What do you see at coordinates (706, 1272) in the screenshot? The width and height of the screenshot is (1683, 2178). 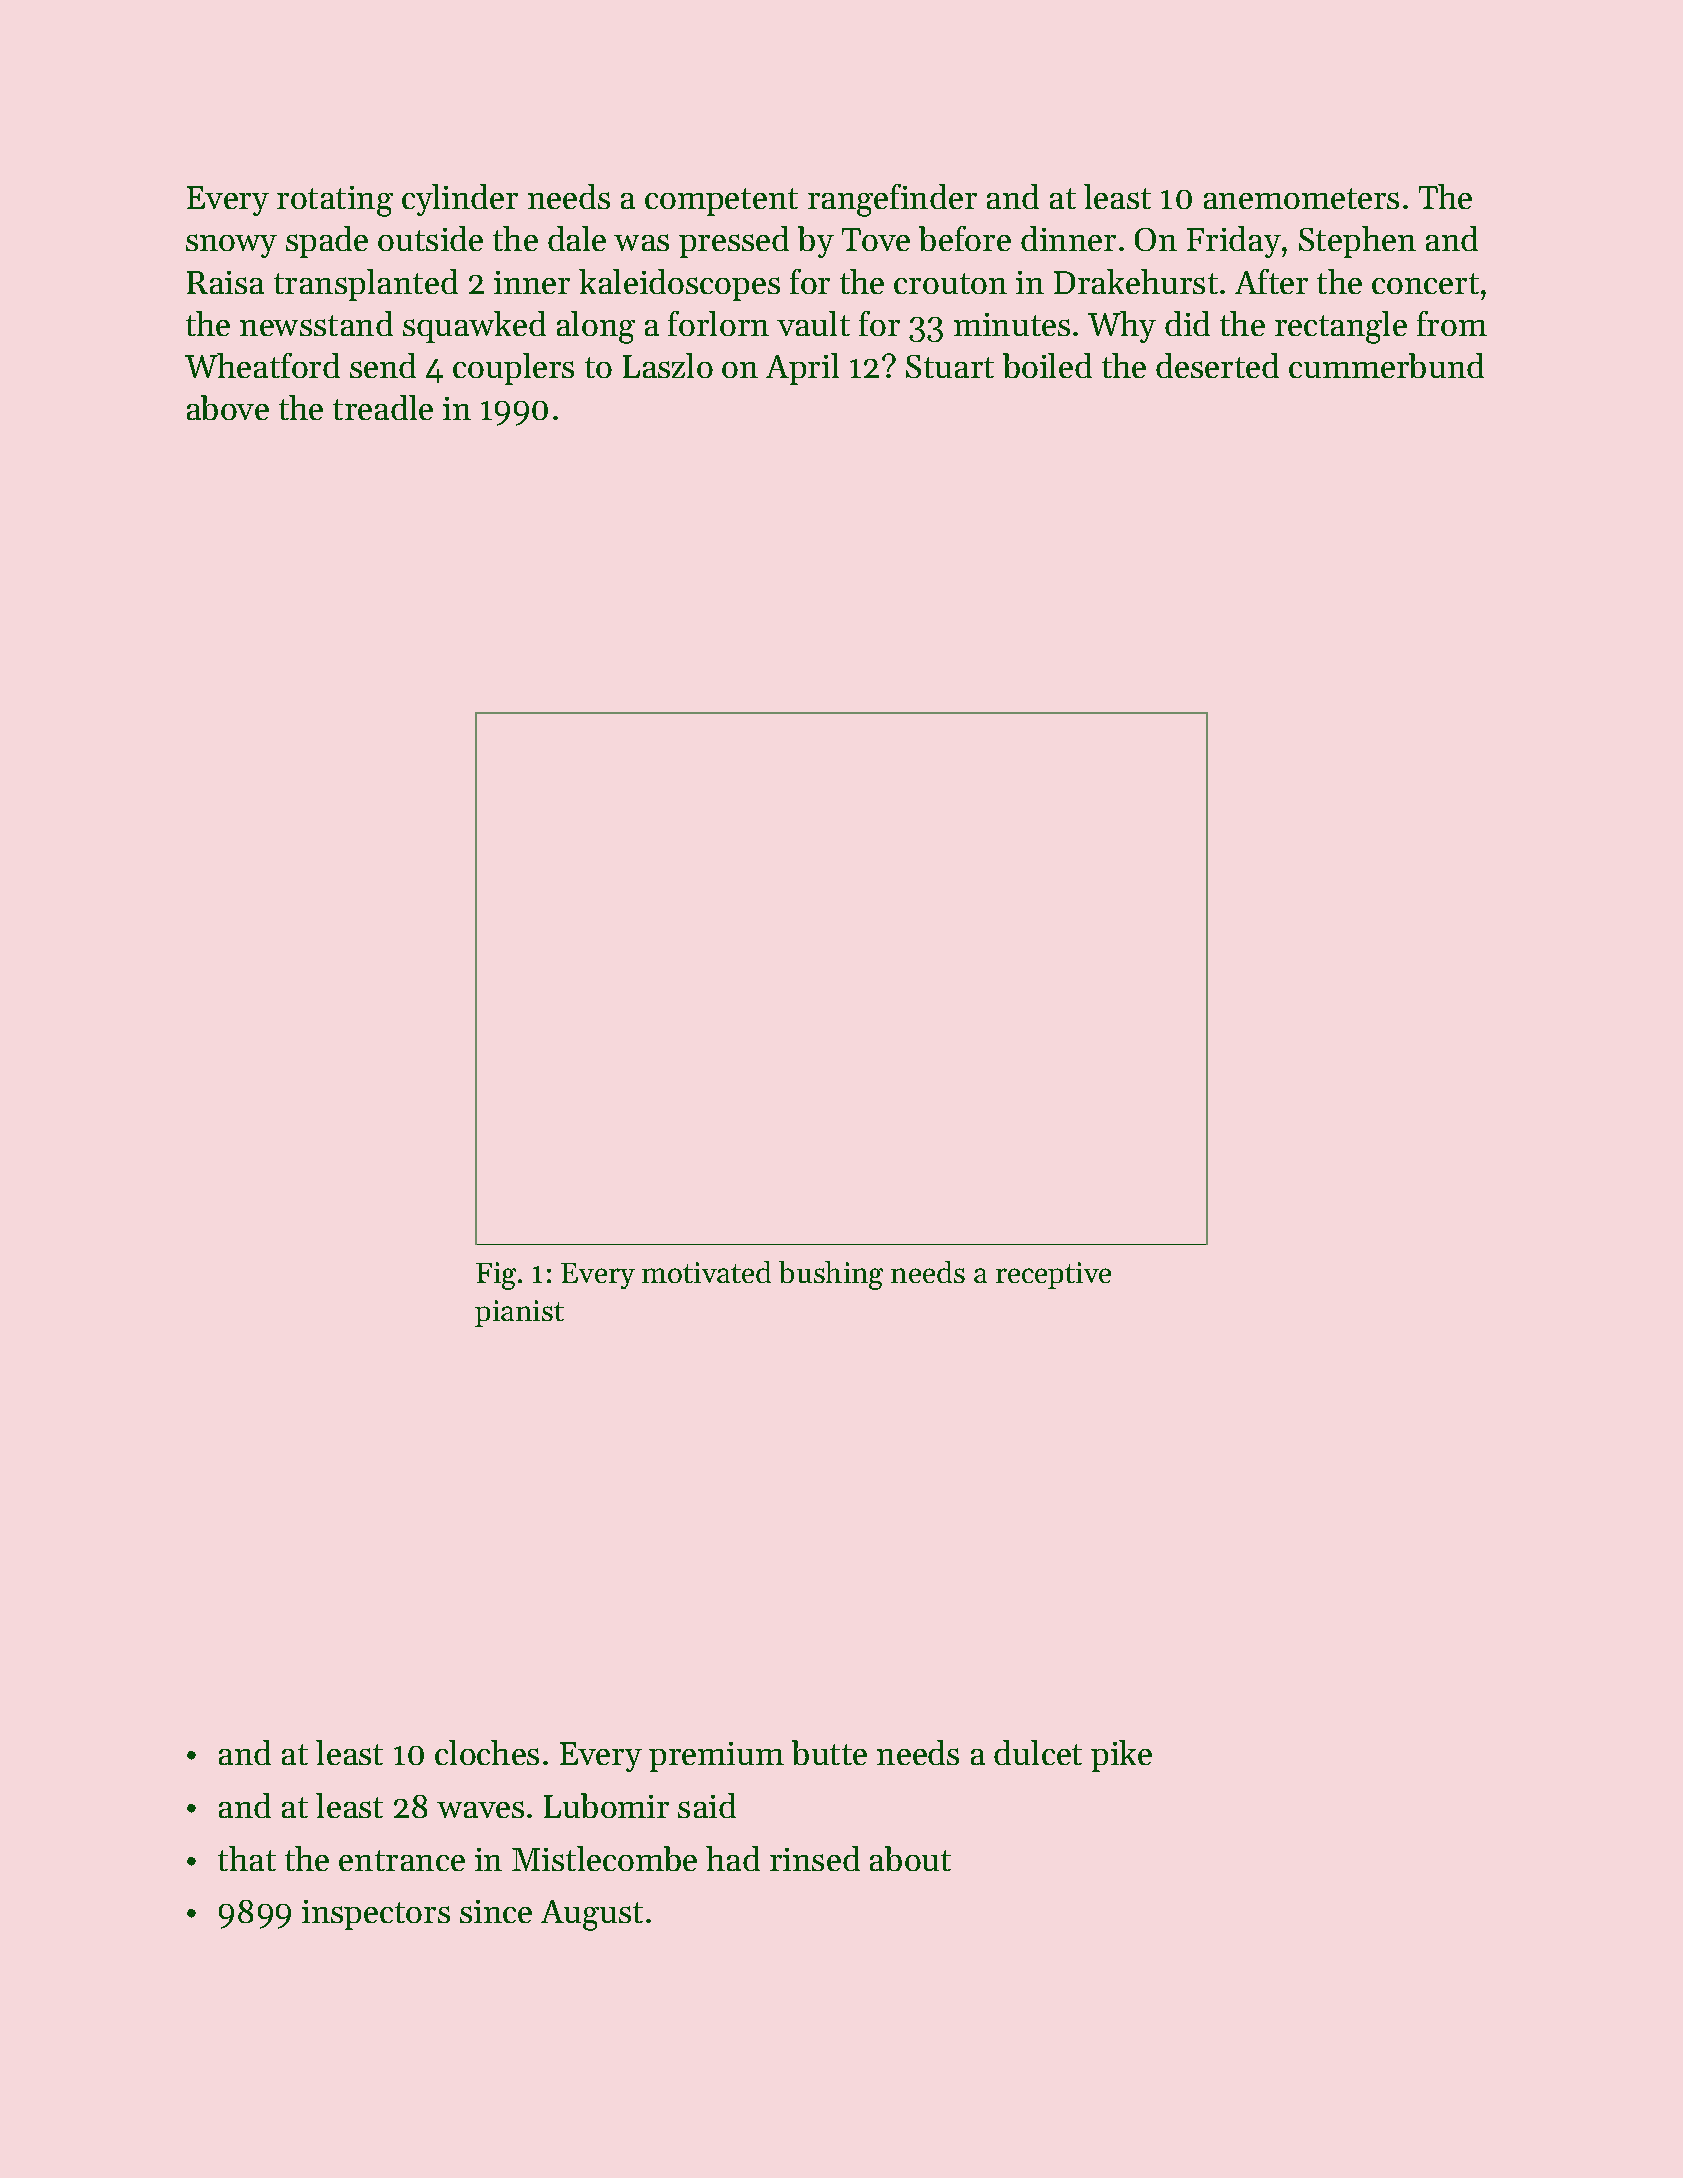 I see `motivated` at bounding box center [706, 1272].
